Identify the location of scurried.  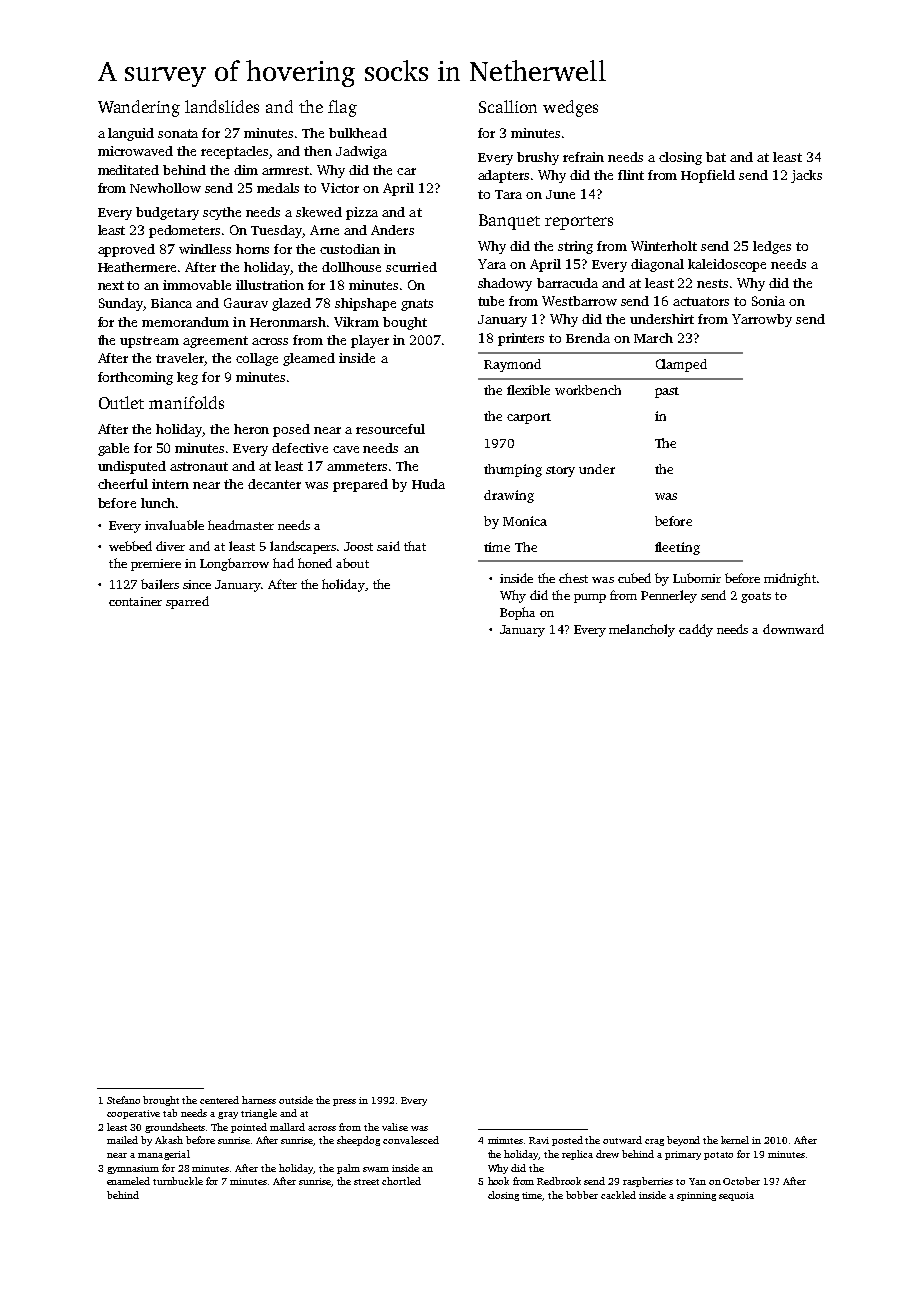
(411, 267).
